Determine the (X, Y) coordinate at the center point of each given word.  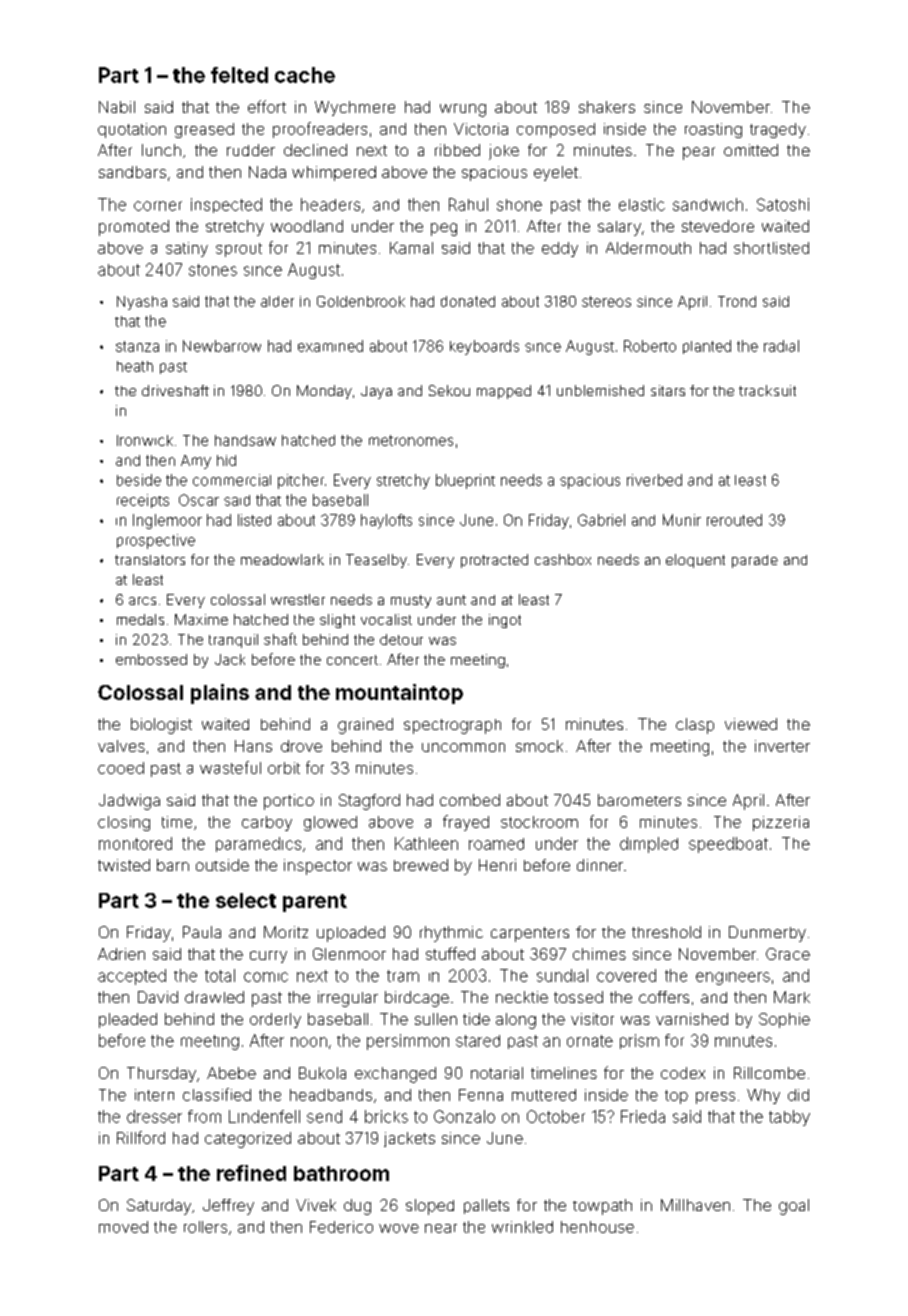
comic (266, 977)
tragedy (778, 130)
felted (239, 75)
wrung (463, 110)
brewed (421, 865)
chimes (599, 954)
